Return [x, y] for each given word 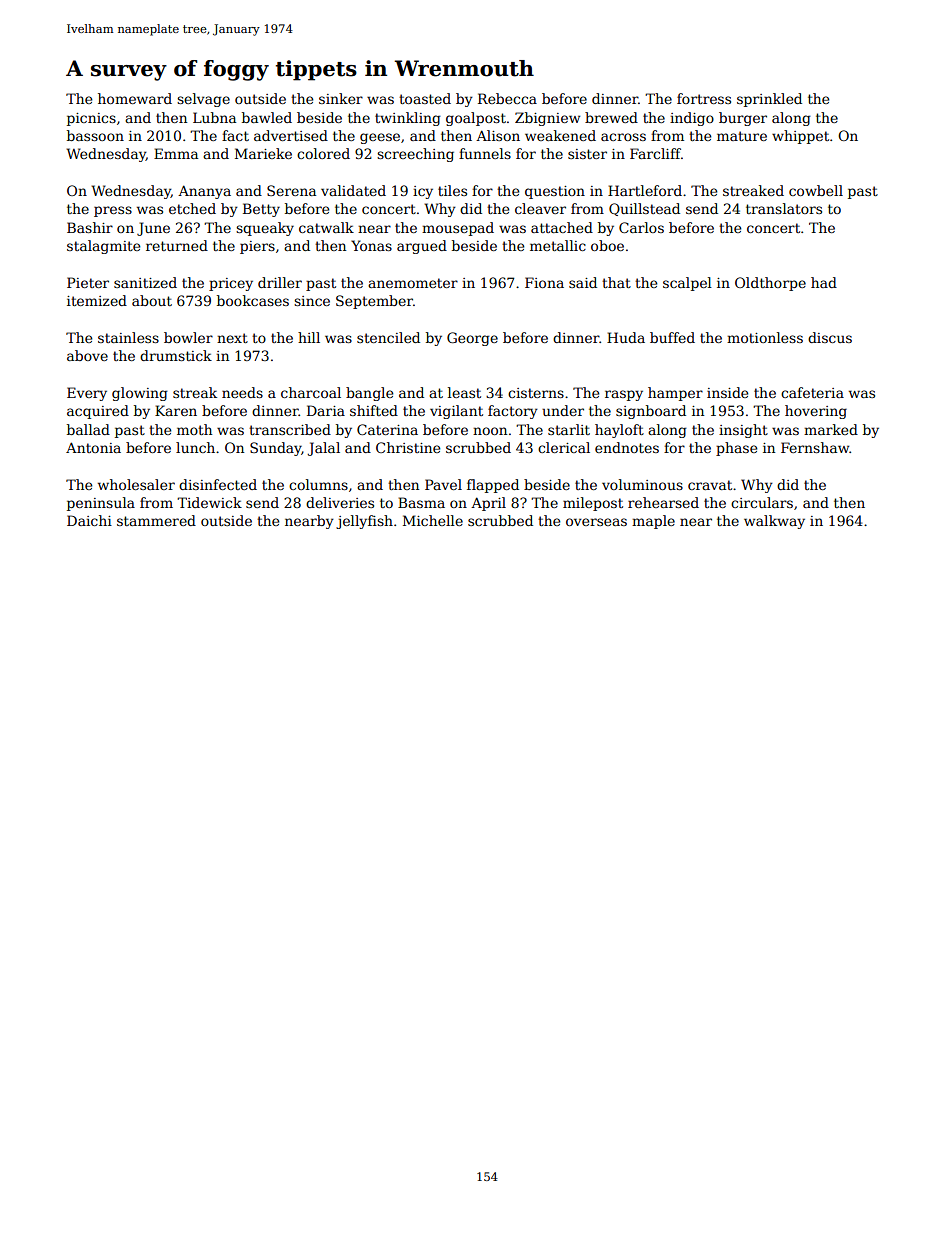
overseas [596, 522]
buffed [672, 337]
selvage [203, 100]
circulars [762, 502]
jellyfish [364, 522]
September [374, 302]
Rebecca [507, 98]
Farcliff [655, 153]
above [87, 355]
